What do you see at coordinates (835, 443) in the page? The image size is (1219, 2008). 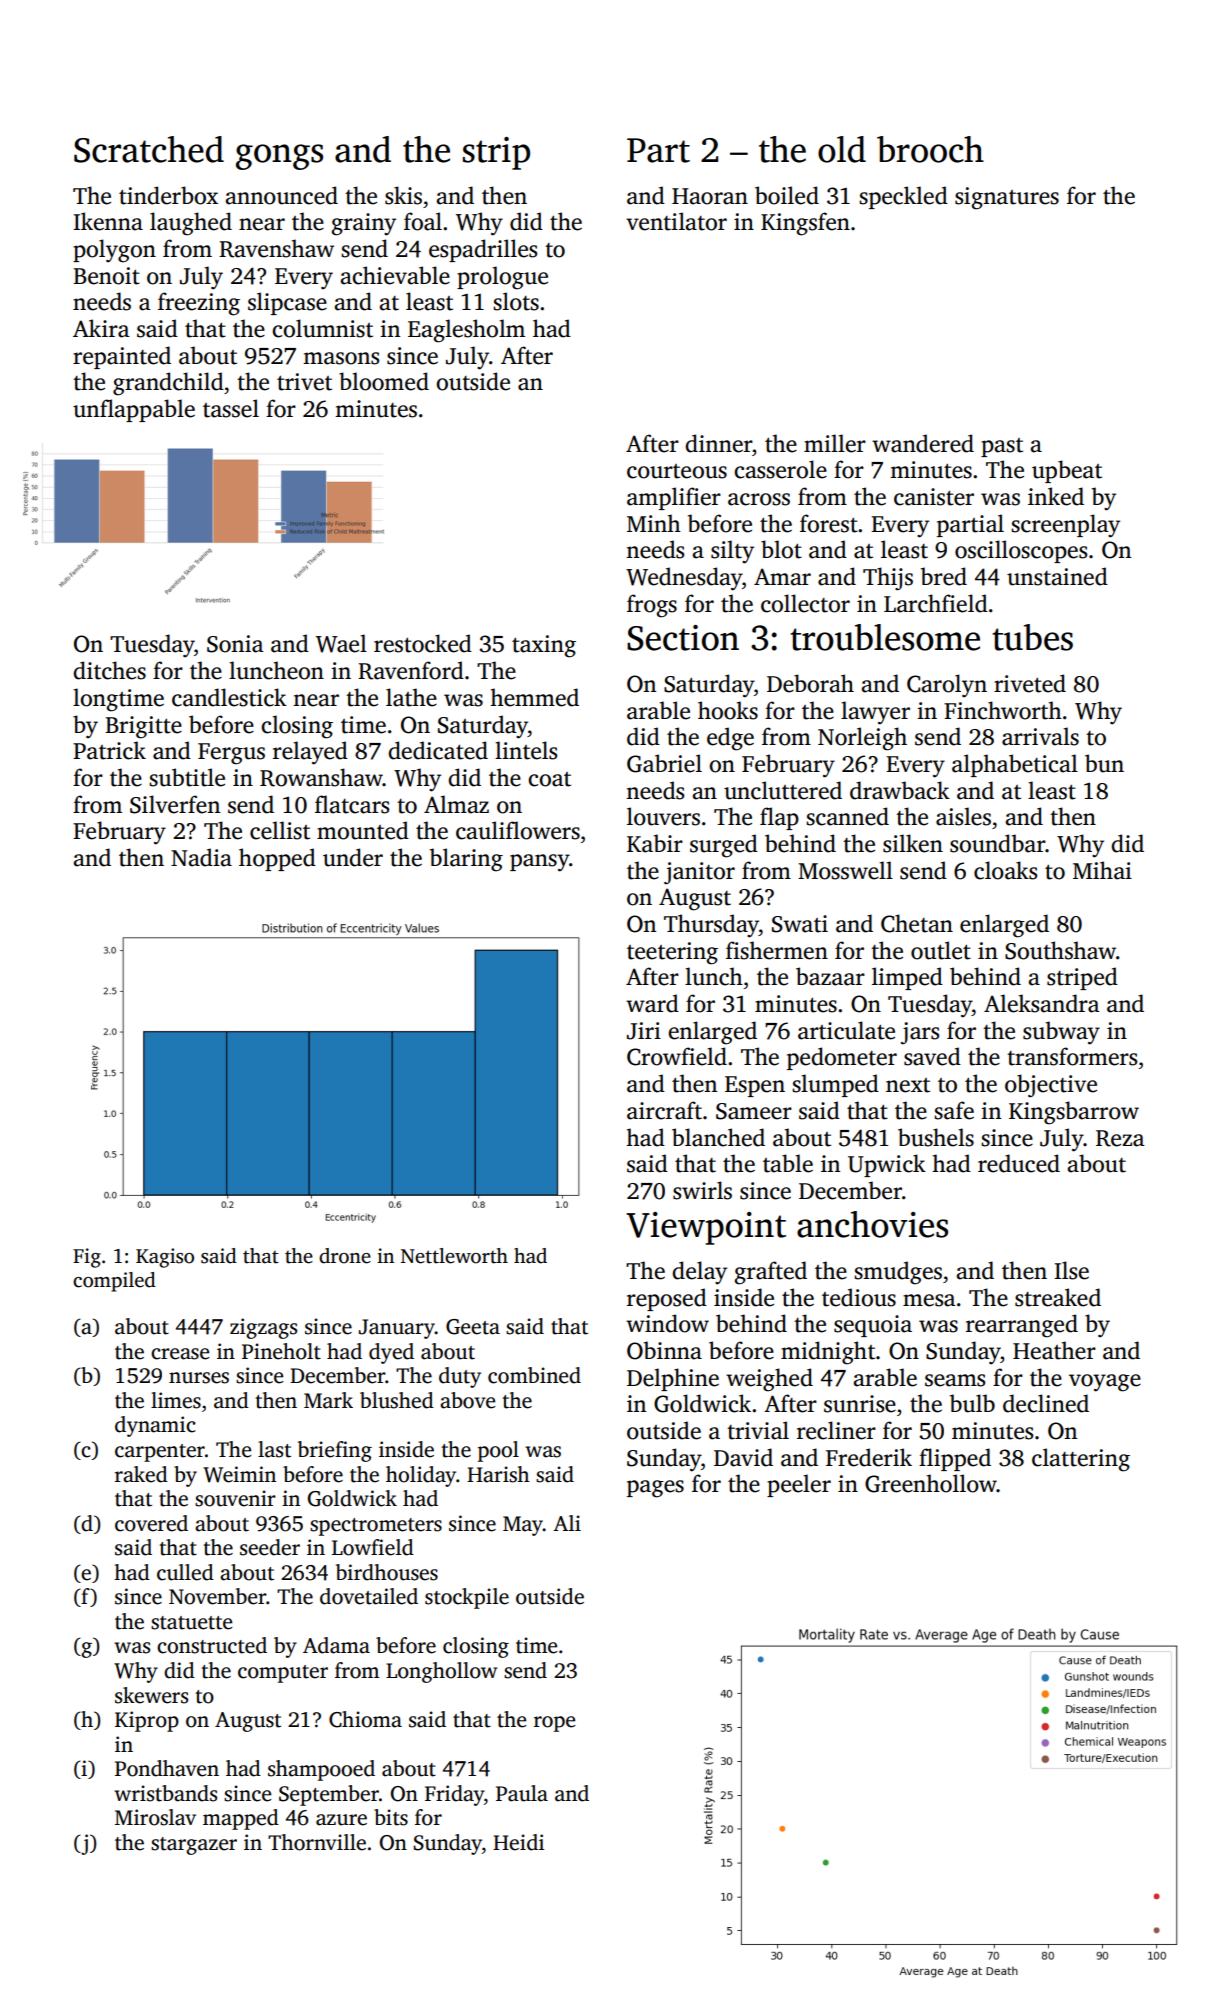 I see `miller` at bounding box center [835, 443].
